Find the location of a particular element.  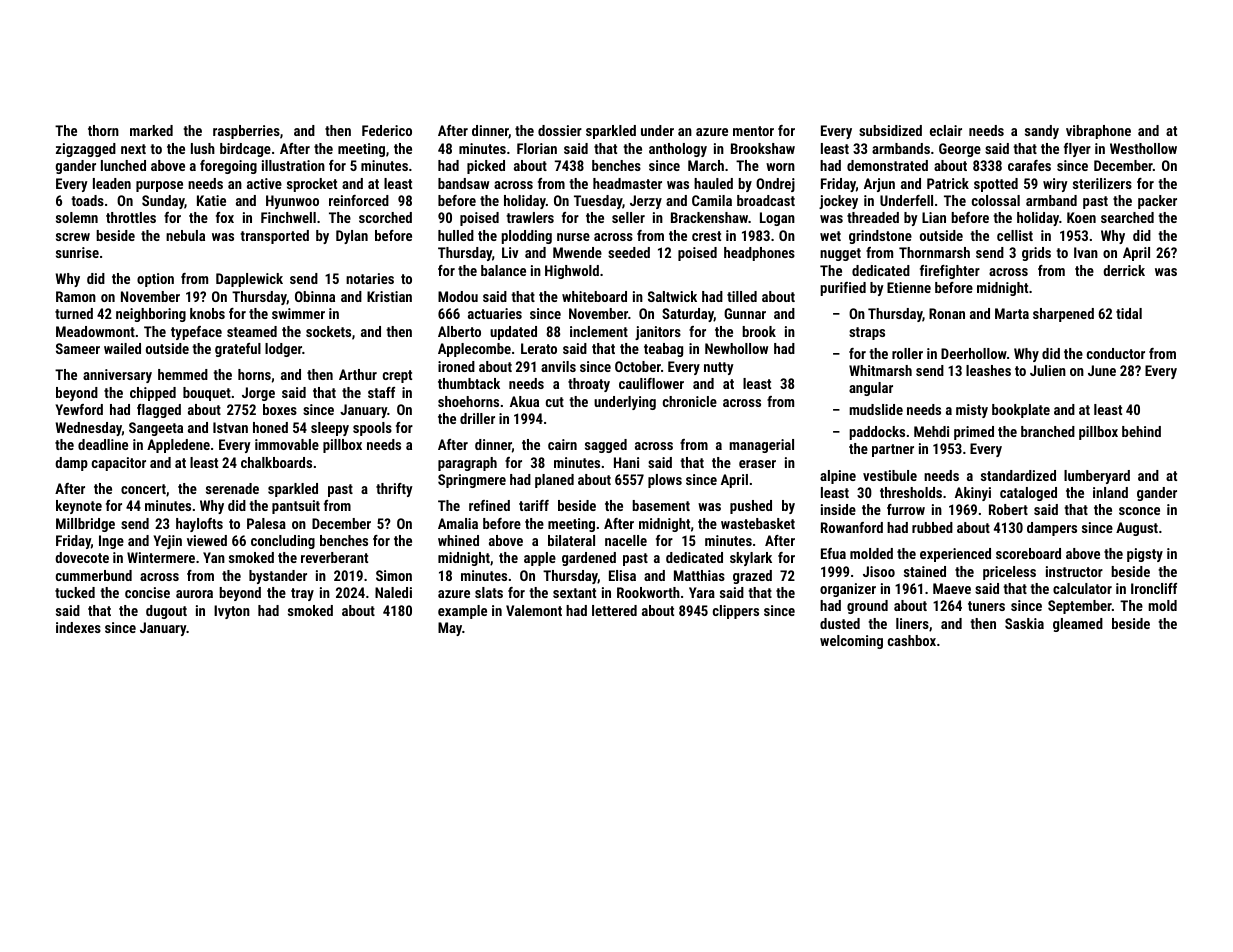

Ronan is located at coordinates (947, 313).
